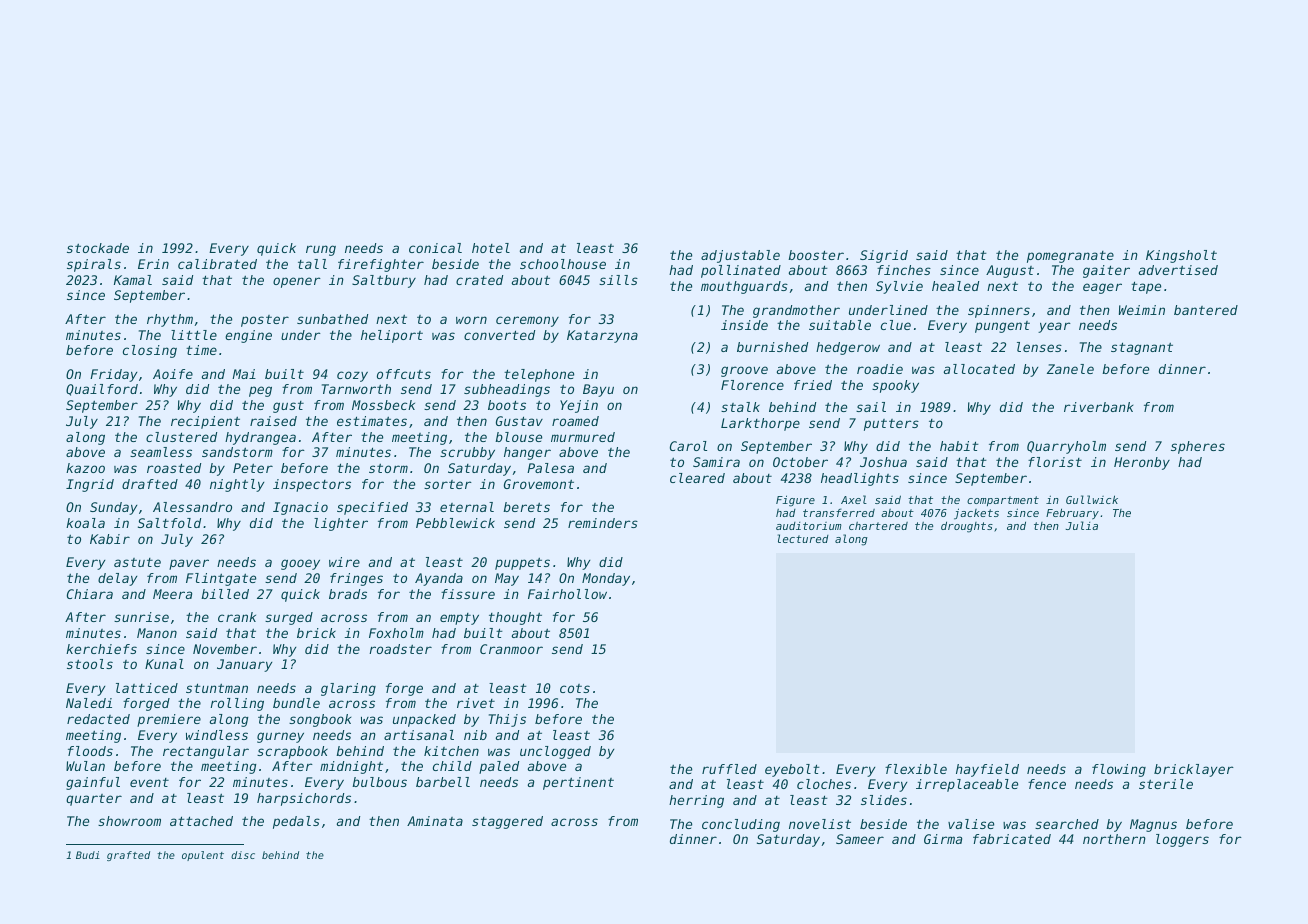 Image resolution: width=1308 pixels, height=924 pixels. I want to click on transferred, so click(839, 512).
